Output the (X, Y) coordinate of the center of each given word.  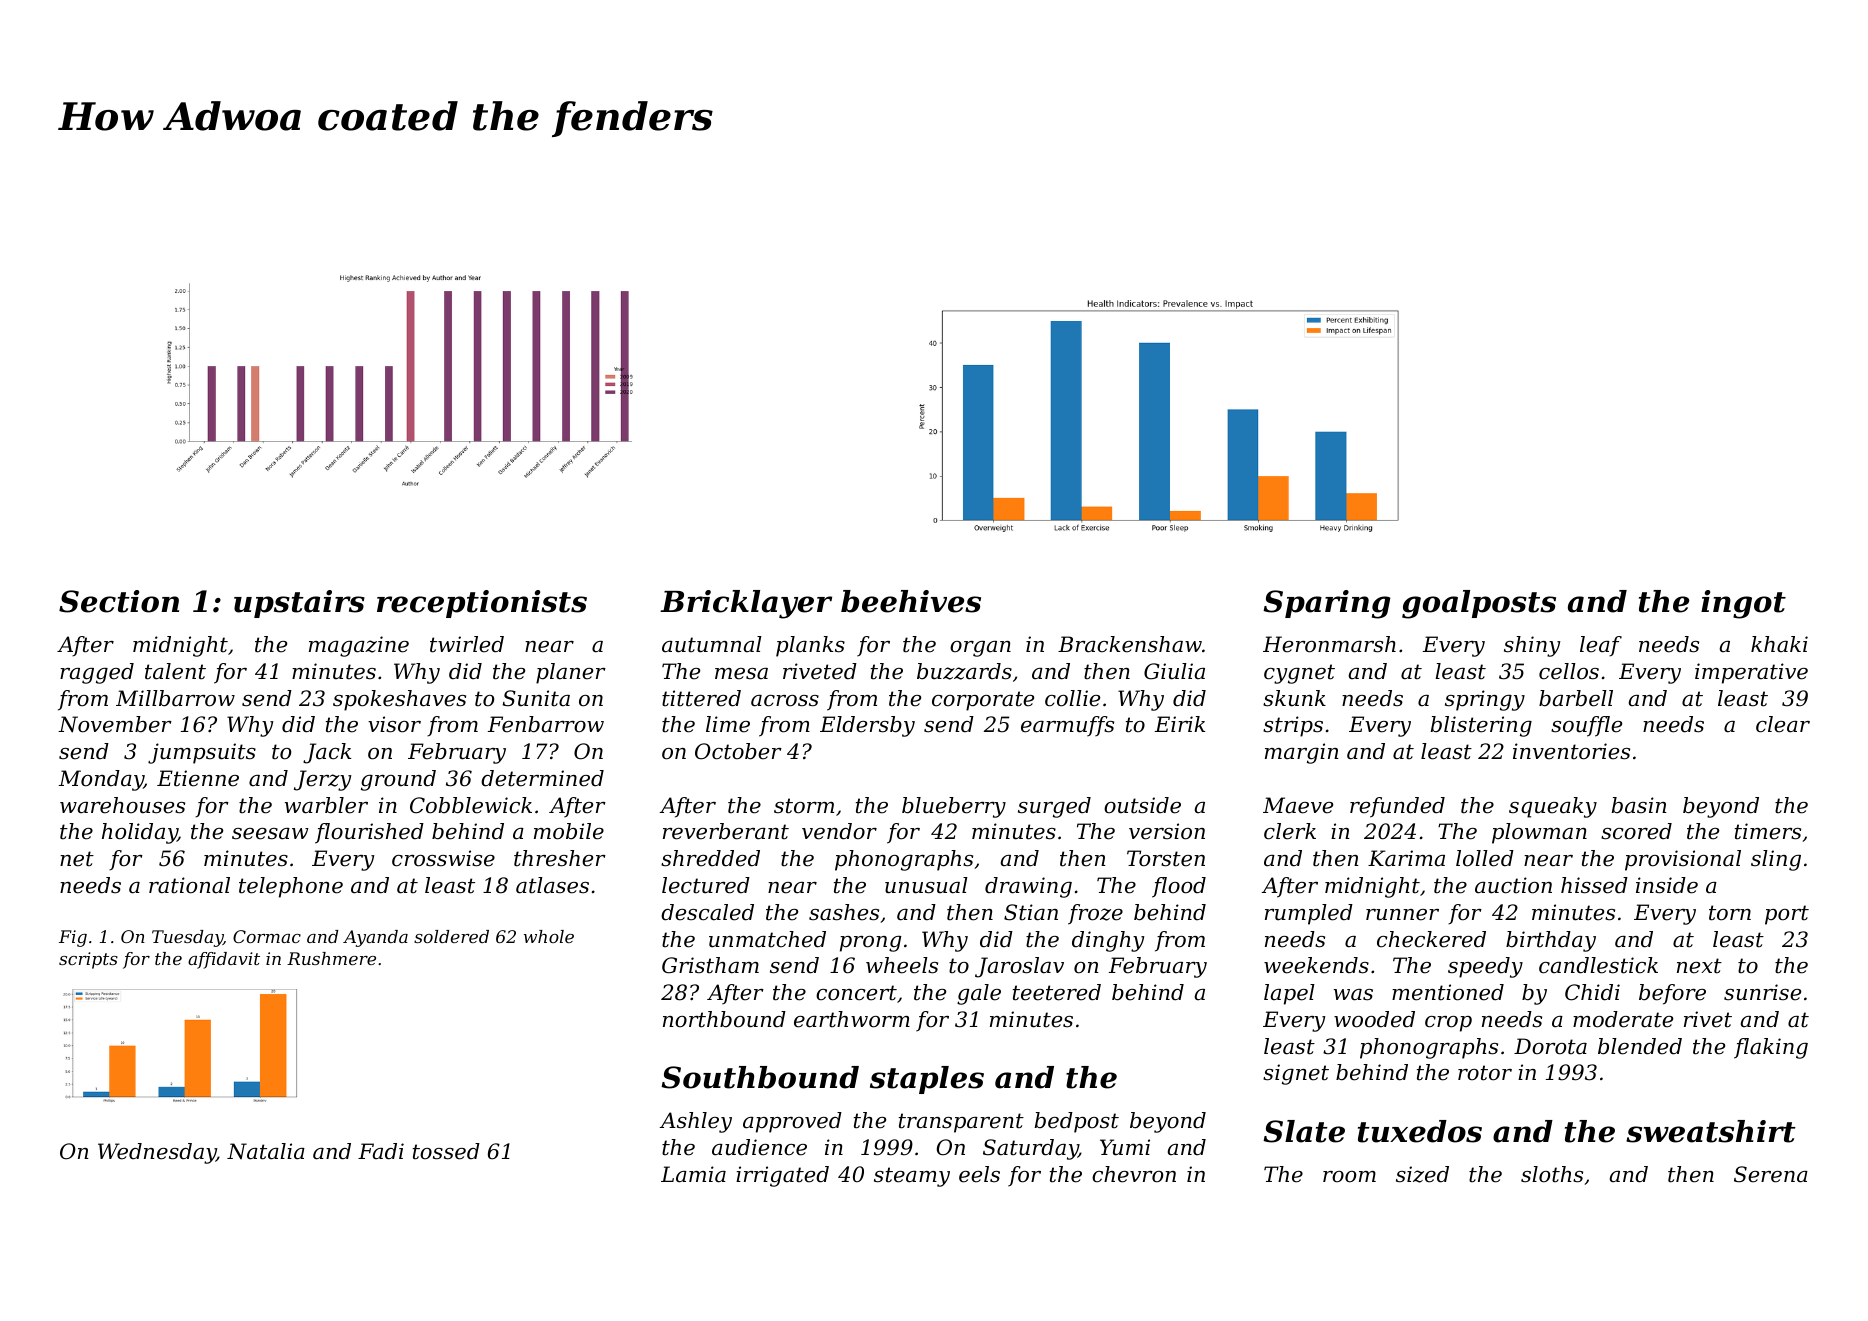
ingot (1743, 604)
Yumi (1125, 1147)
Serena (1771, 1174)
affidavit (224, 960)
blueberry (954, 807)
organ (980, 649)
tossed (446, 1151)
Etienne (198, 778)
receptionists (482, 604)
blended (1640, 1046)
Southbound (760, 1077)
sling (1776, 860)
